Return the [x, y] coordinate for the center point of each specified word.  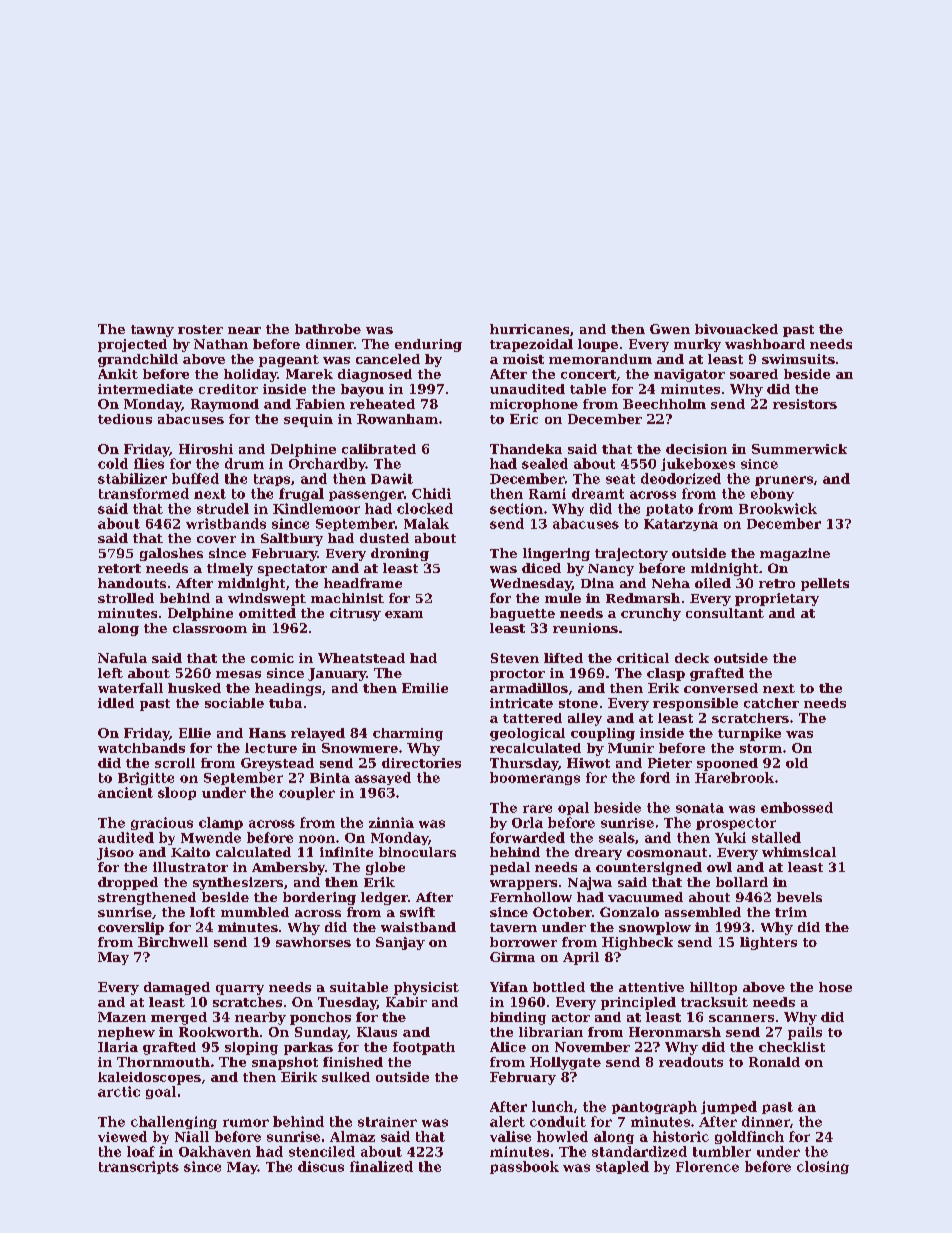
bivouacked [736, 329]
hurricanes [529, 329]
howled [562, 1136]
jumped [729, 1107]
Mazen [122, 1017]
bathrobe [328, 329]
